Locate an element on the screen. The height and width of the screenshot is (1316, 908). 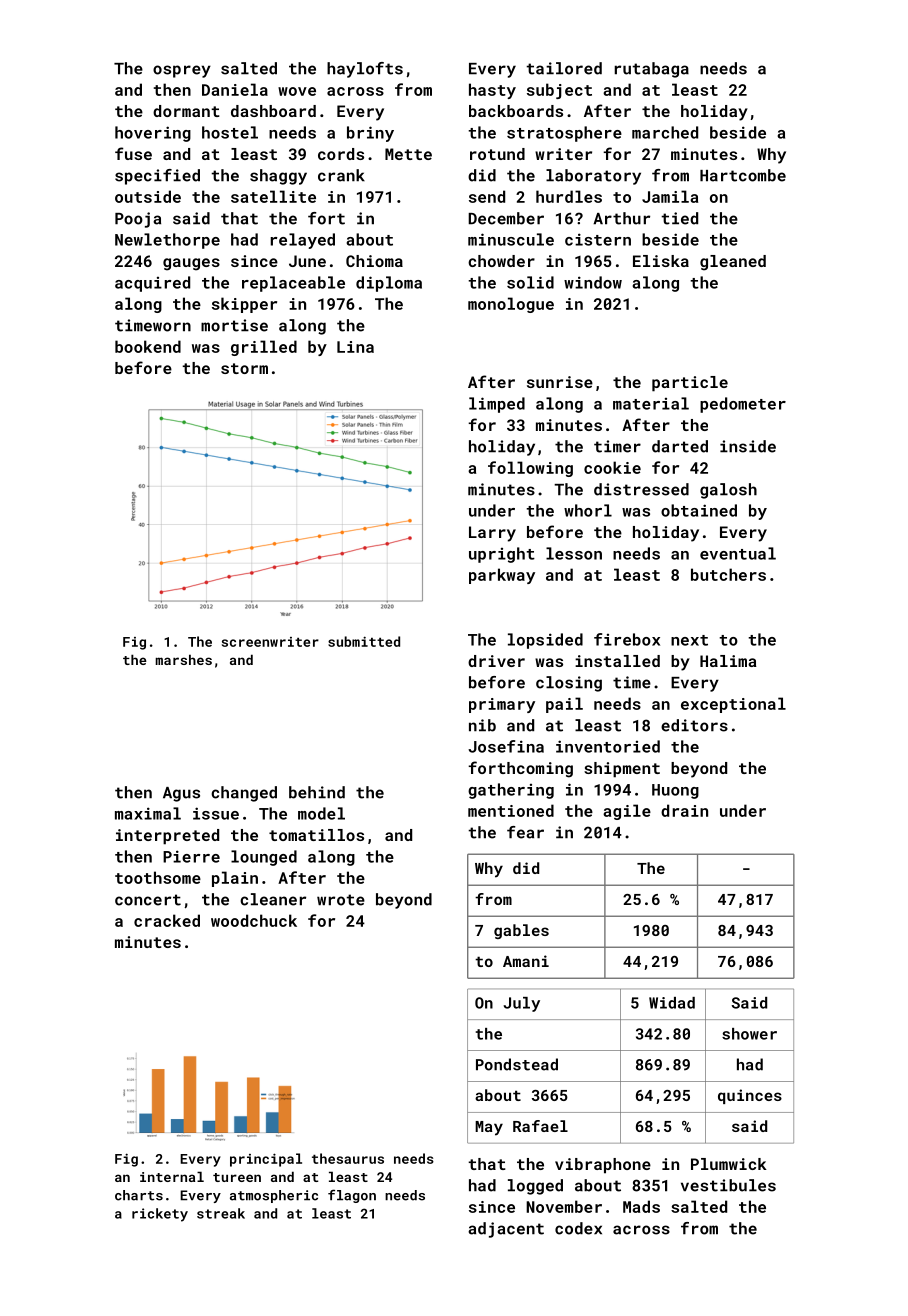
woodchuck is located at coordinates (254, 920).
